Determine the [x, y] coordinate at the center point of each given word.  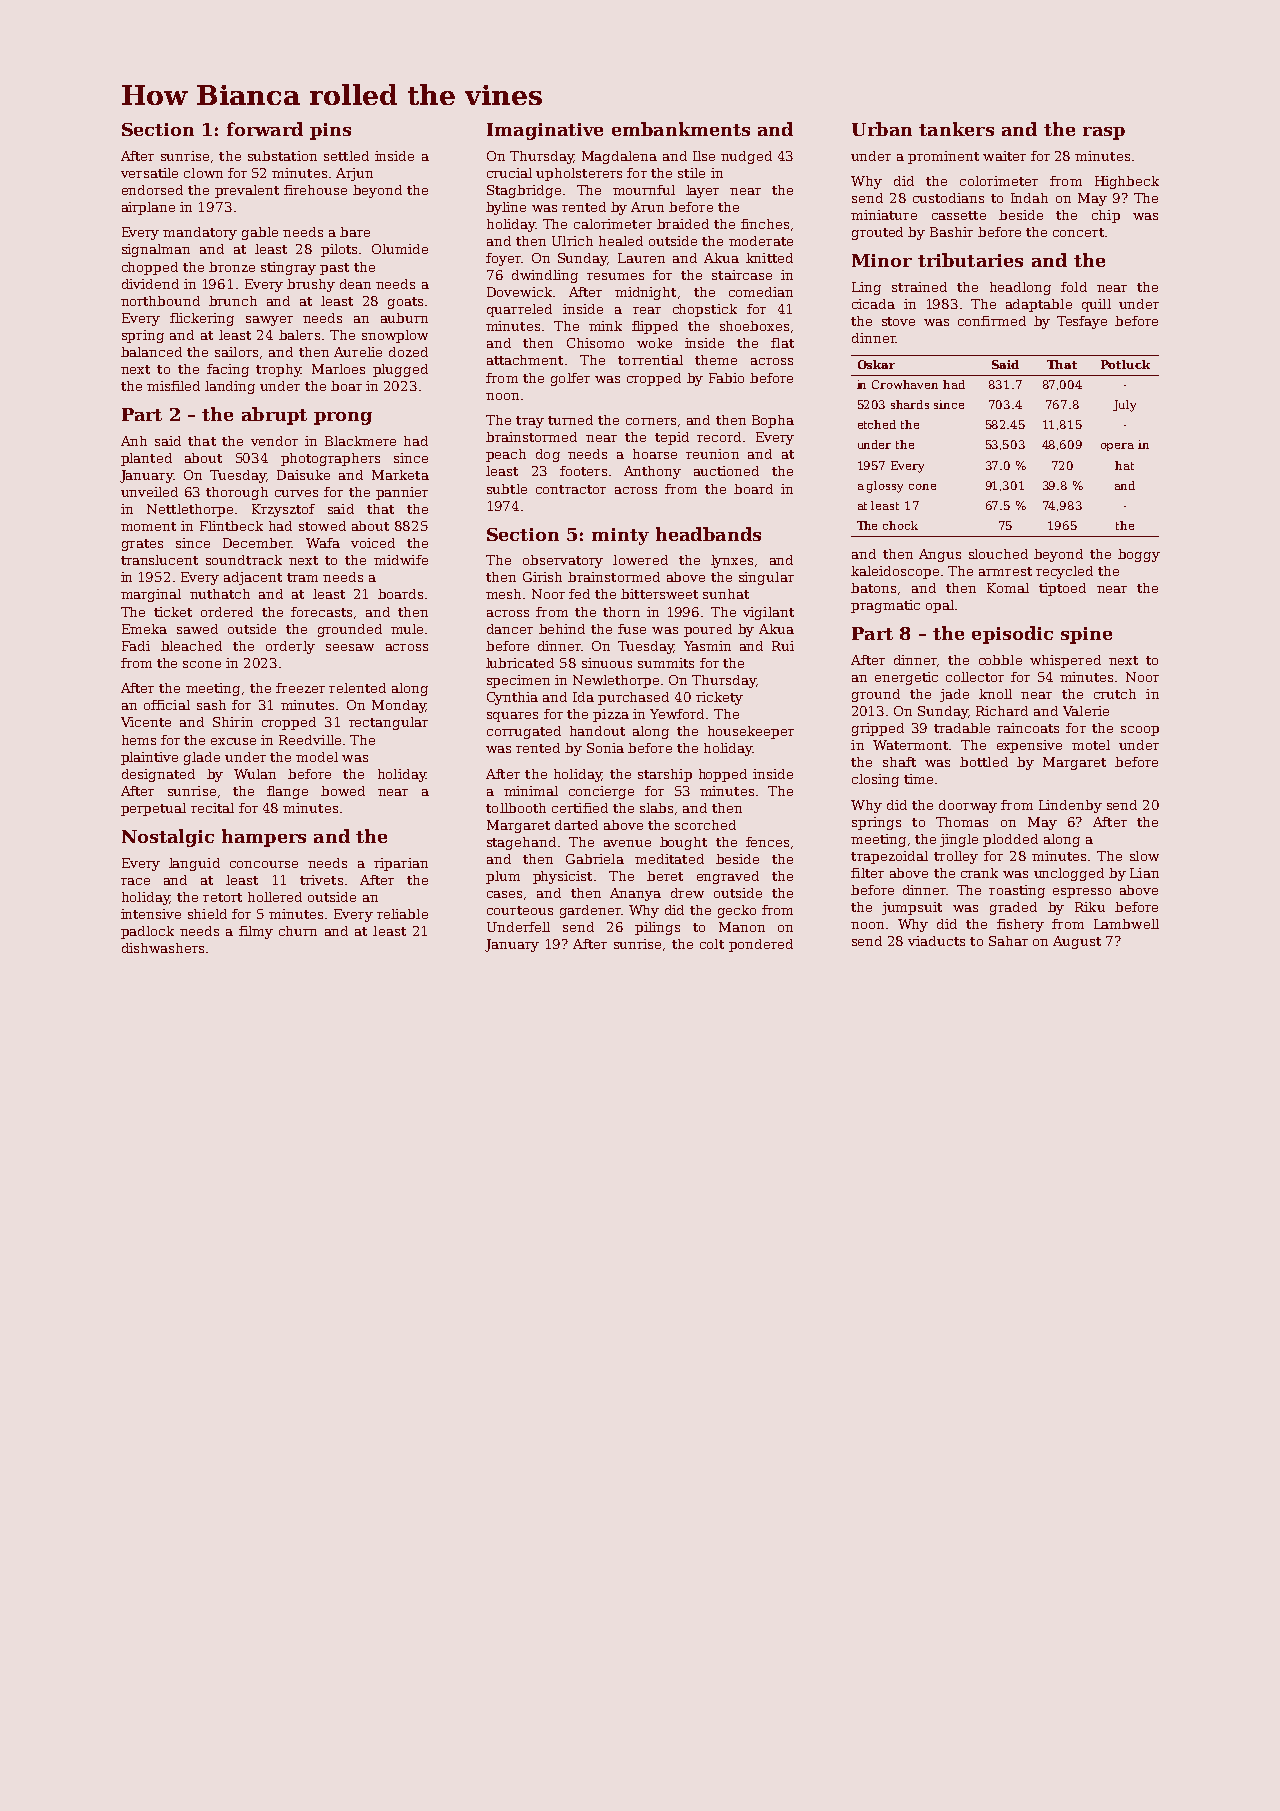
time [918, 779]
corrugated [524, 732]
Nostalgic [168, 838]
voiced [373, 543]
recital [212, 808]
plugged [400, 370]
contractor [571, 489]
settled [346, 156]
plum [503, 877]
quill [1096, 305]
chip [1106, 216]
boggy [1139, 555]
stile [691, 173]
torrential [650, 360]
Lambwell [1126, 924]
